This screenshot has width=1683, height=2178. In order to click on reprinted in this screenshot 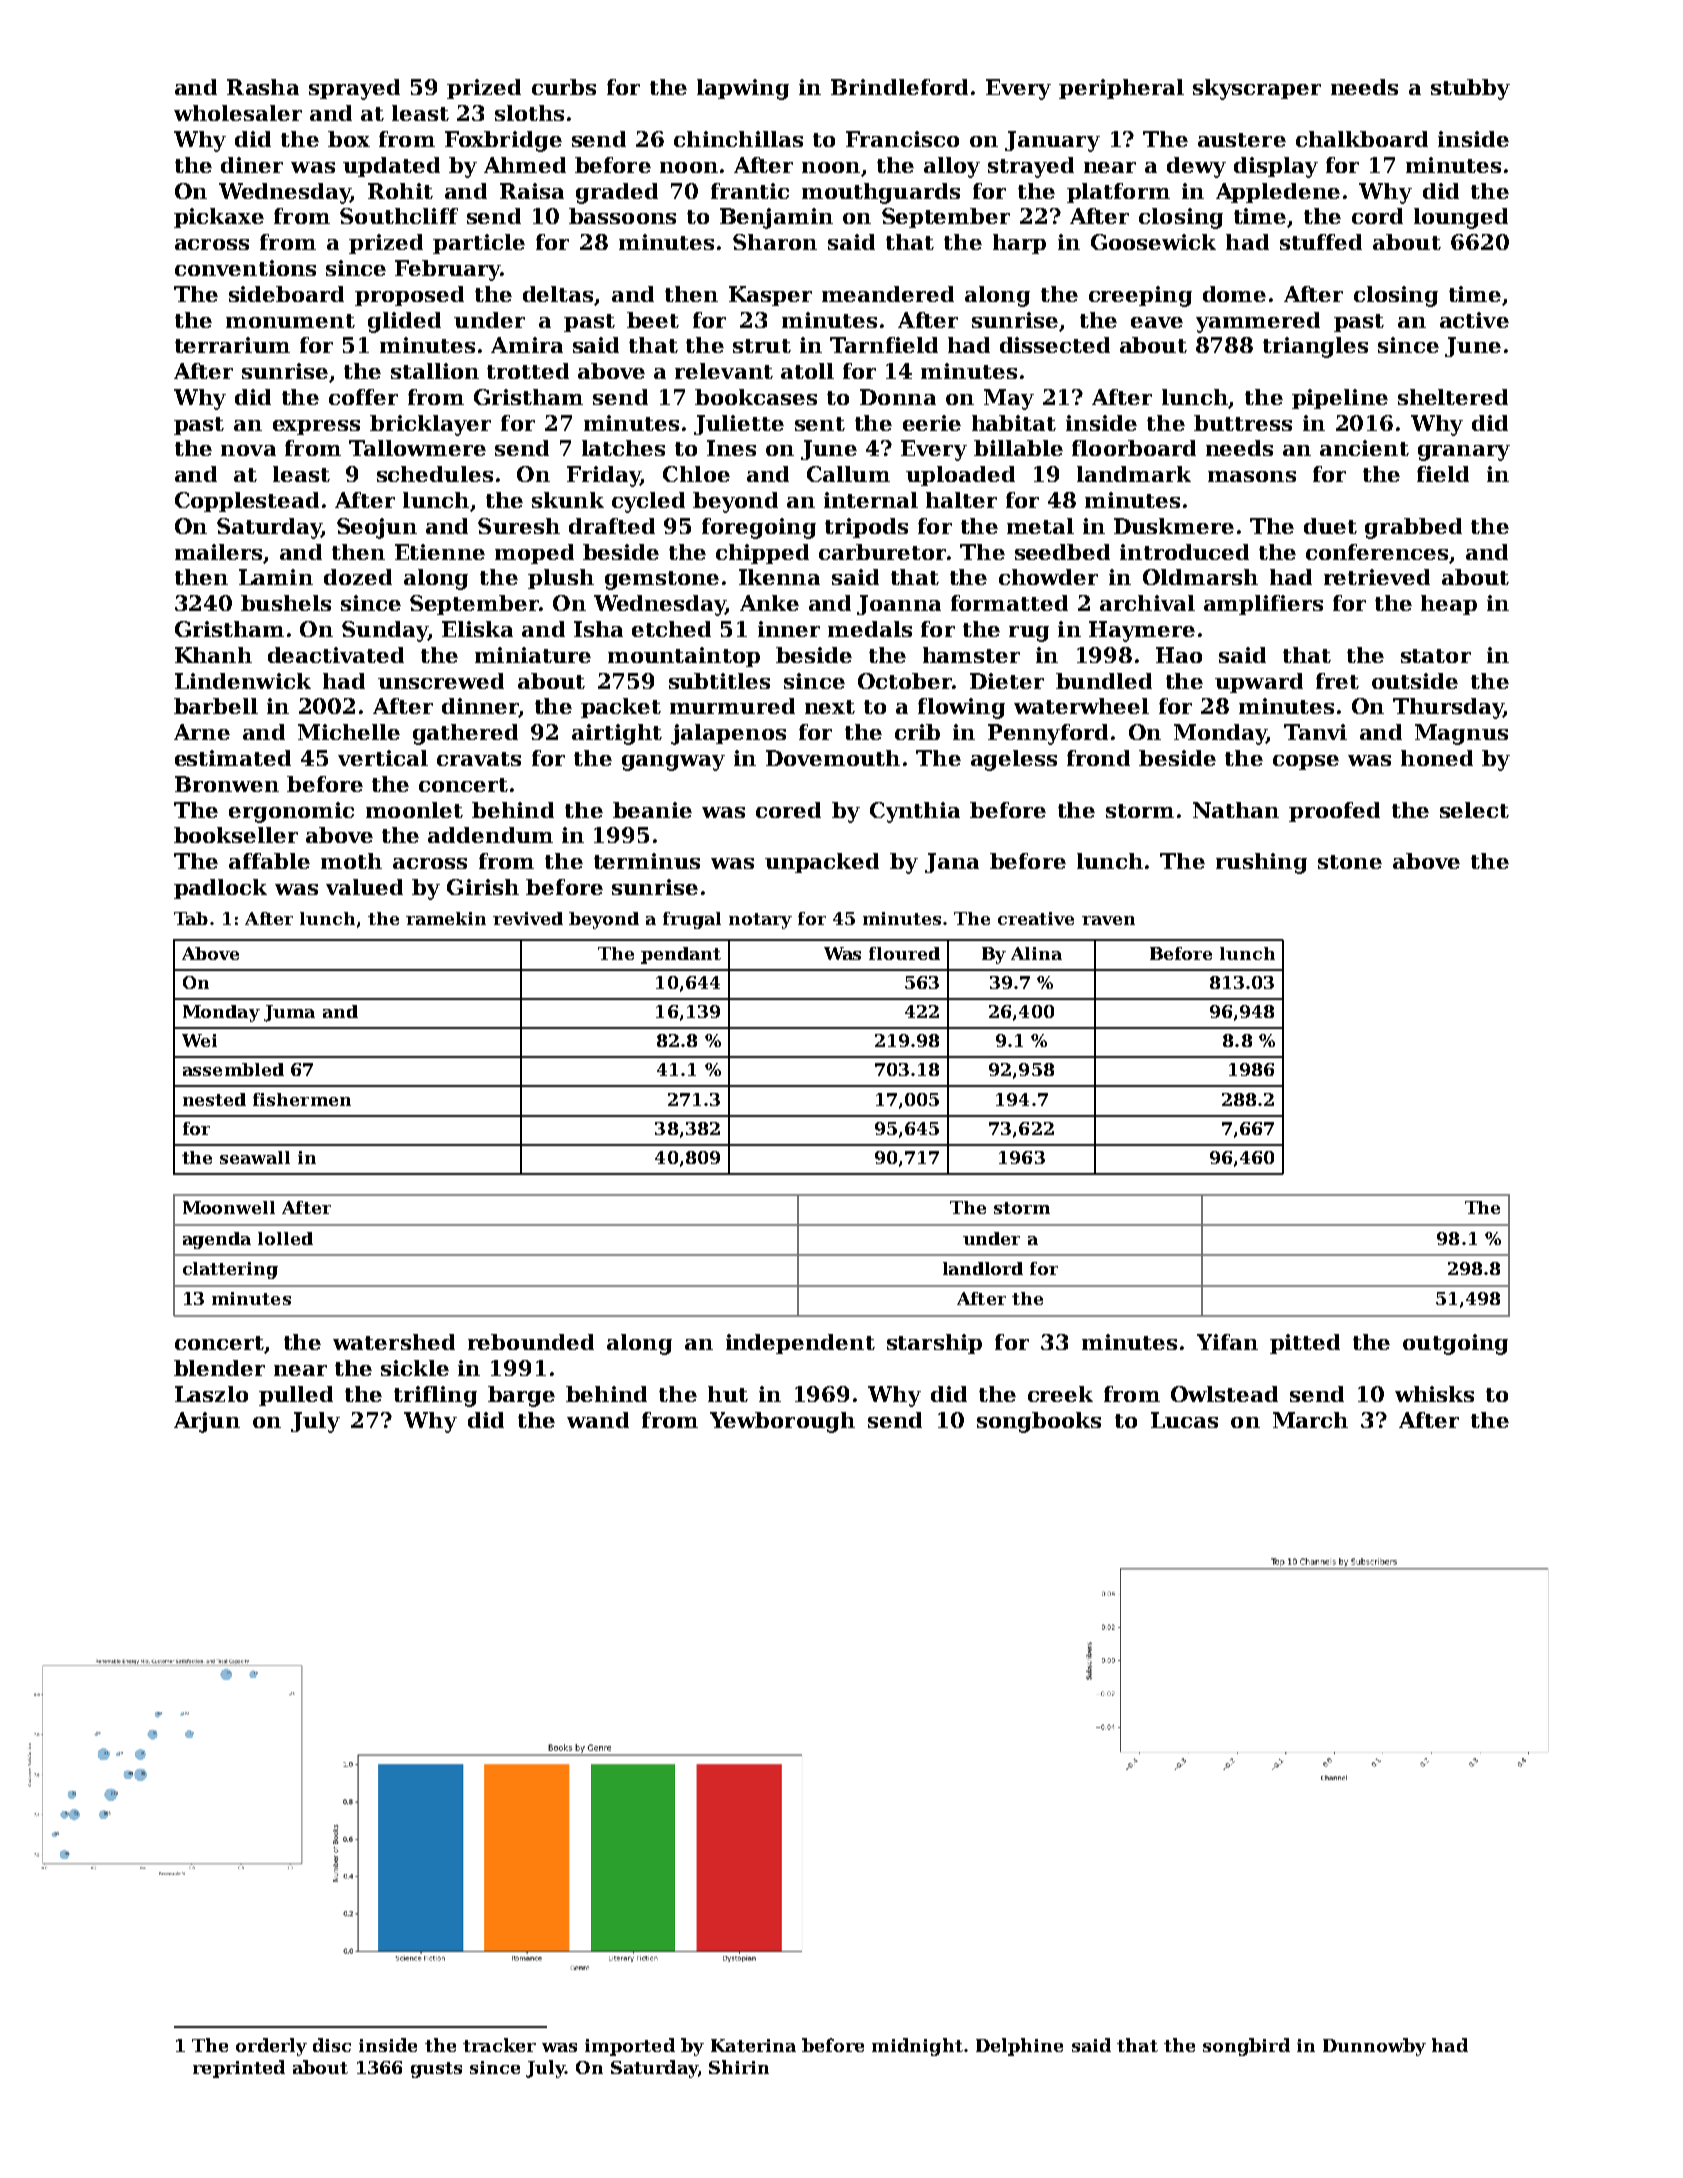, I will do `click(239, 2069)`.
